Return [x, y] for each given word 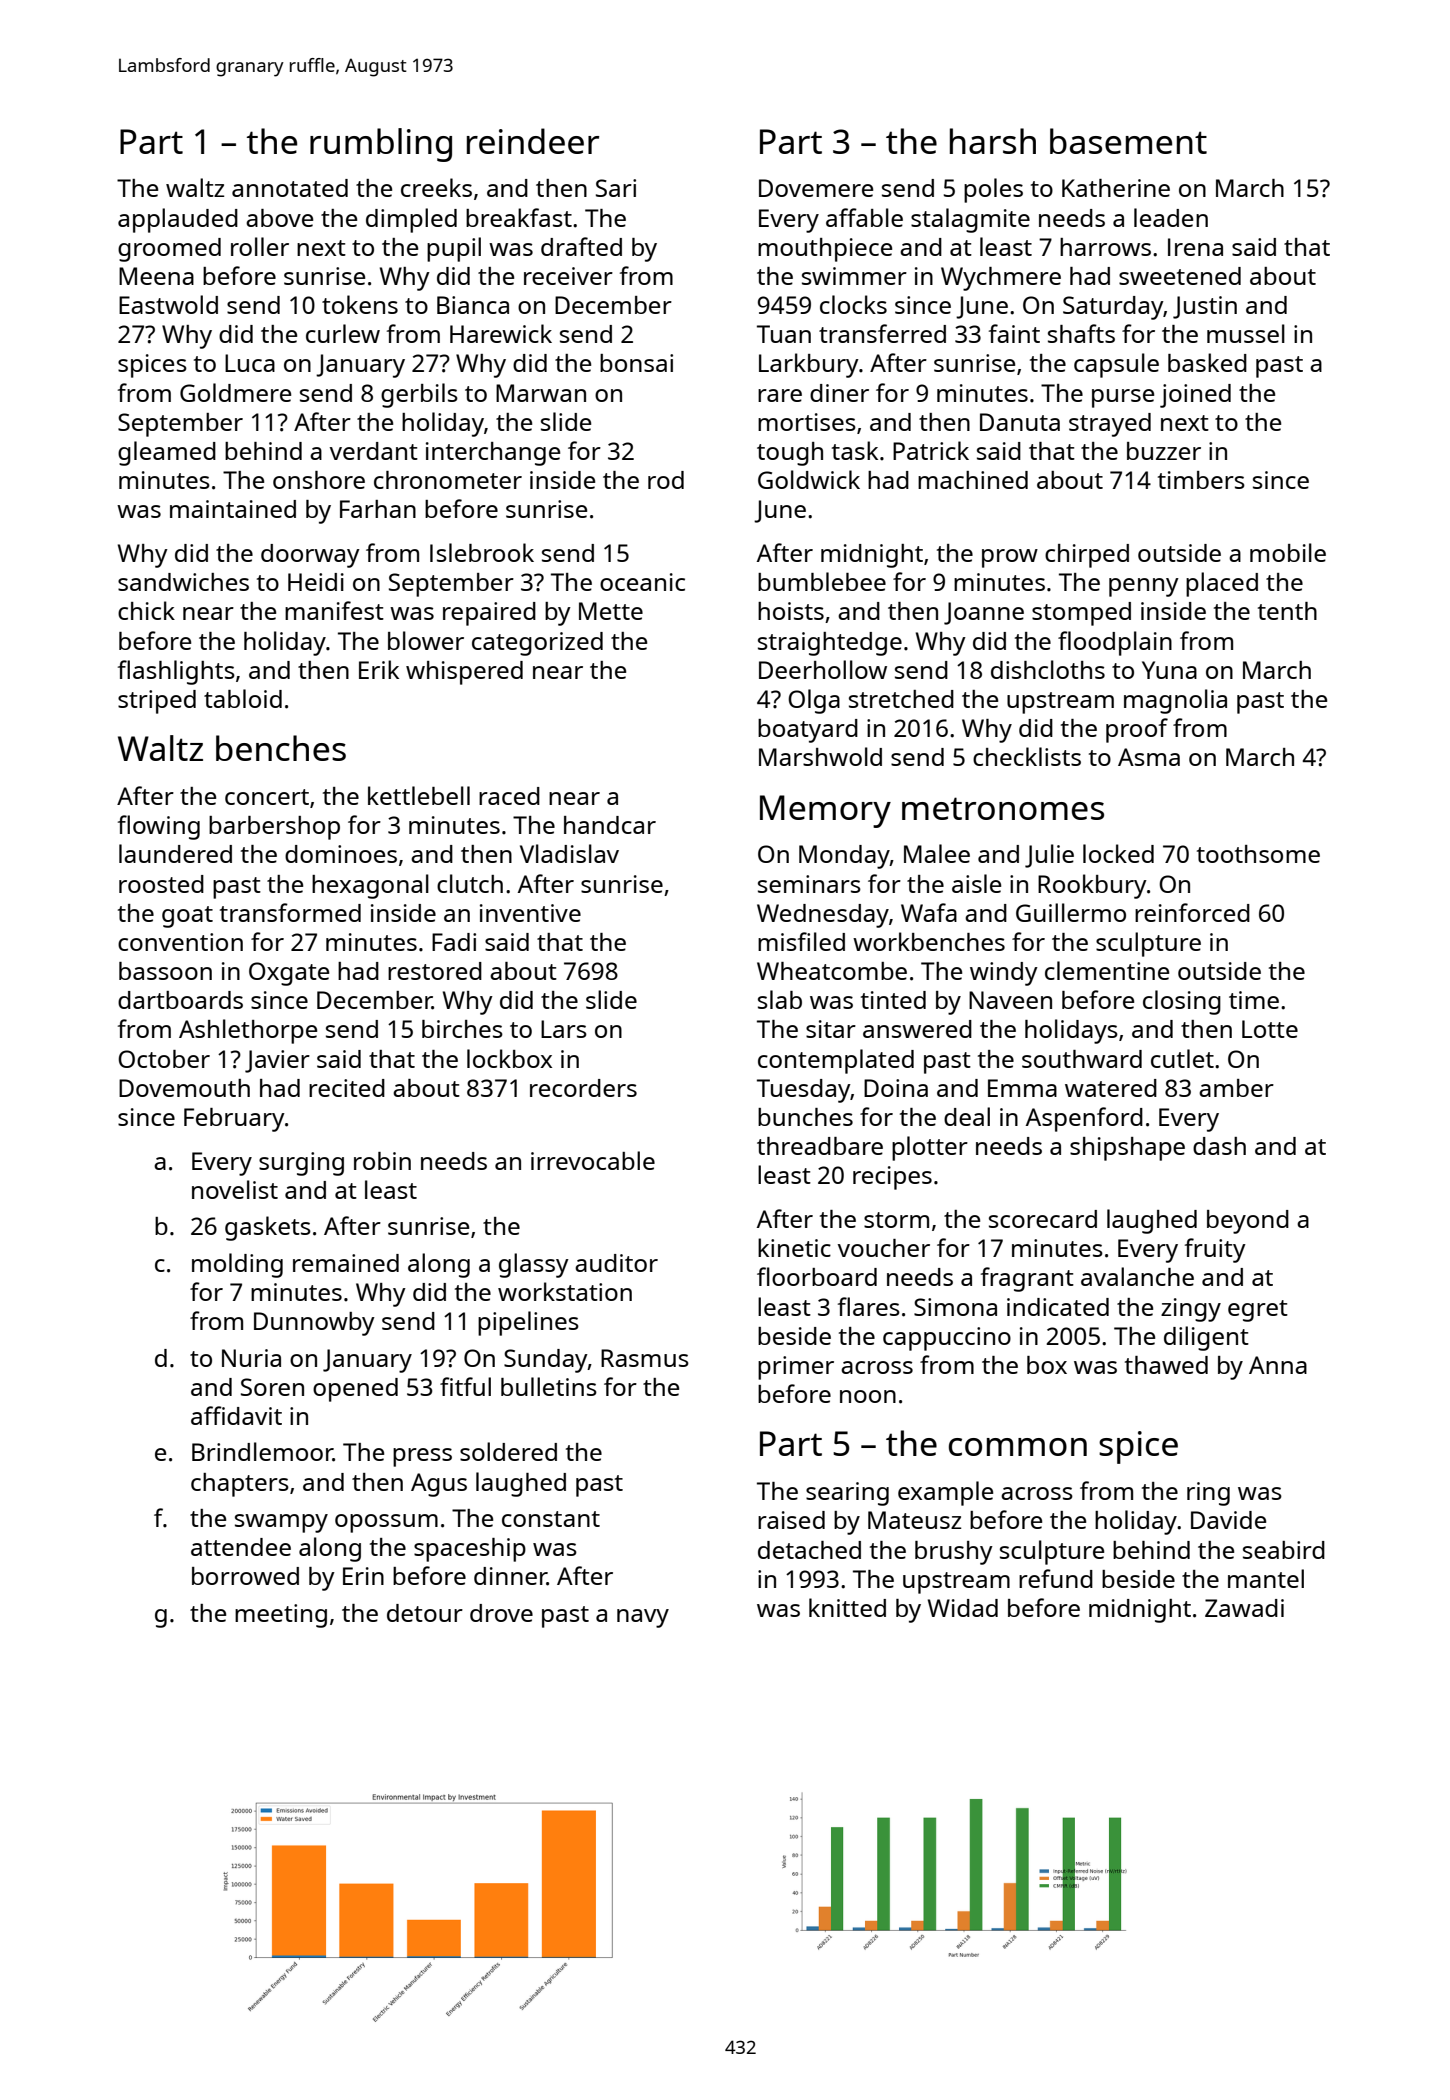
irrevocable [593, 1160]
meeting [281, 1616]
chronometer [448, 480]
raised [791, 1520]
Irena [1195, 247]
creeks [436, 187]
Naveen [1010, 1000]
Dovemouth [184, 1088]
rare [780, 395]
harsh [993, 141]
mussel [1246, 333]
